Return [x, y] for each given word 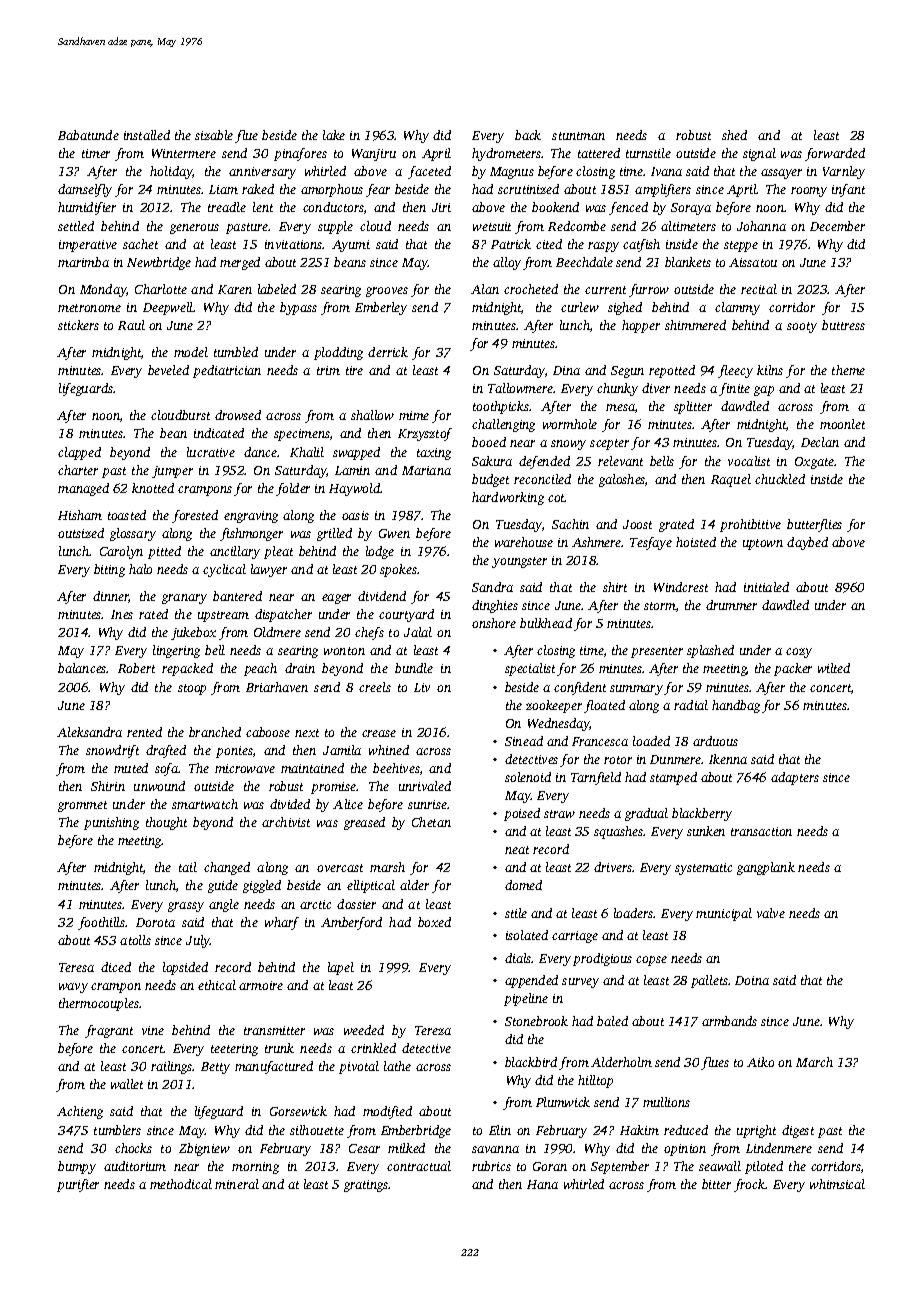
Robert [136, 668]
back [528, 135]
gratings [366, 1186]
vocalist [749, 461]
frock [749, 1185]
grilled [334, 534]
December [837, 226]
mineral [237, 1184]
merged [240, 263]
